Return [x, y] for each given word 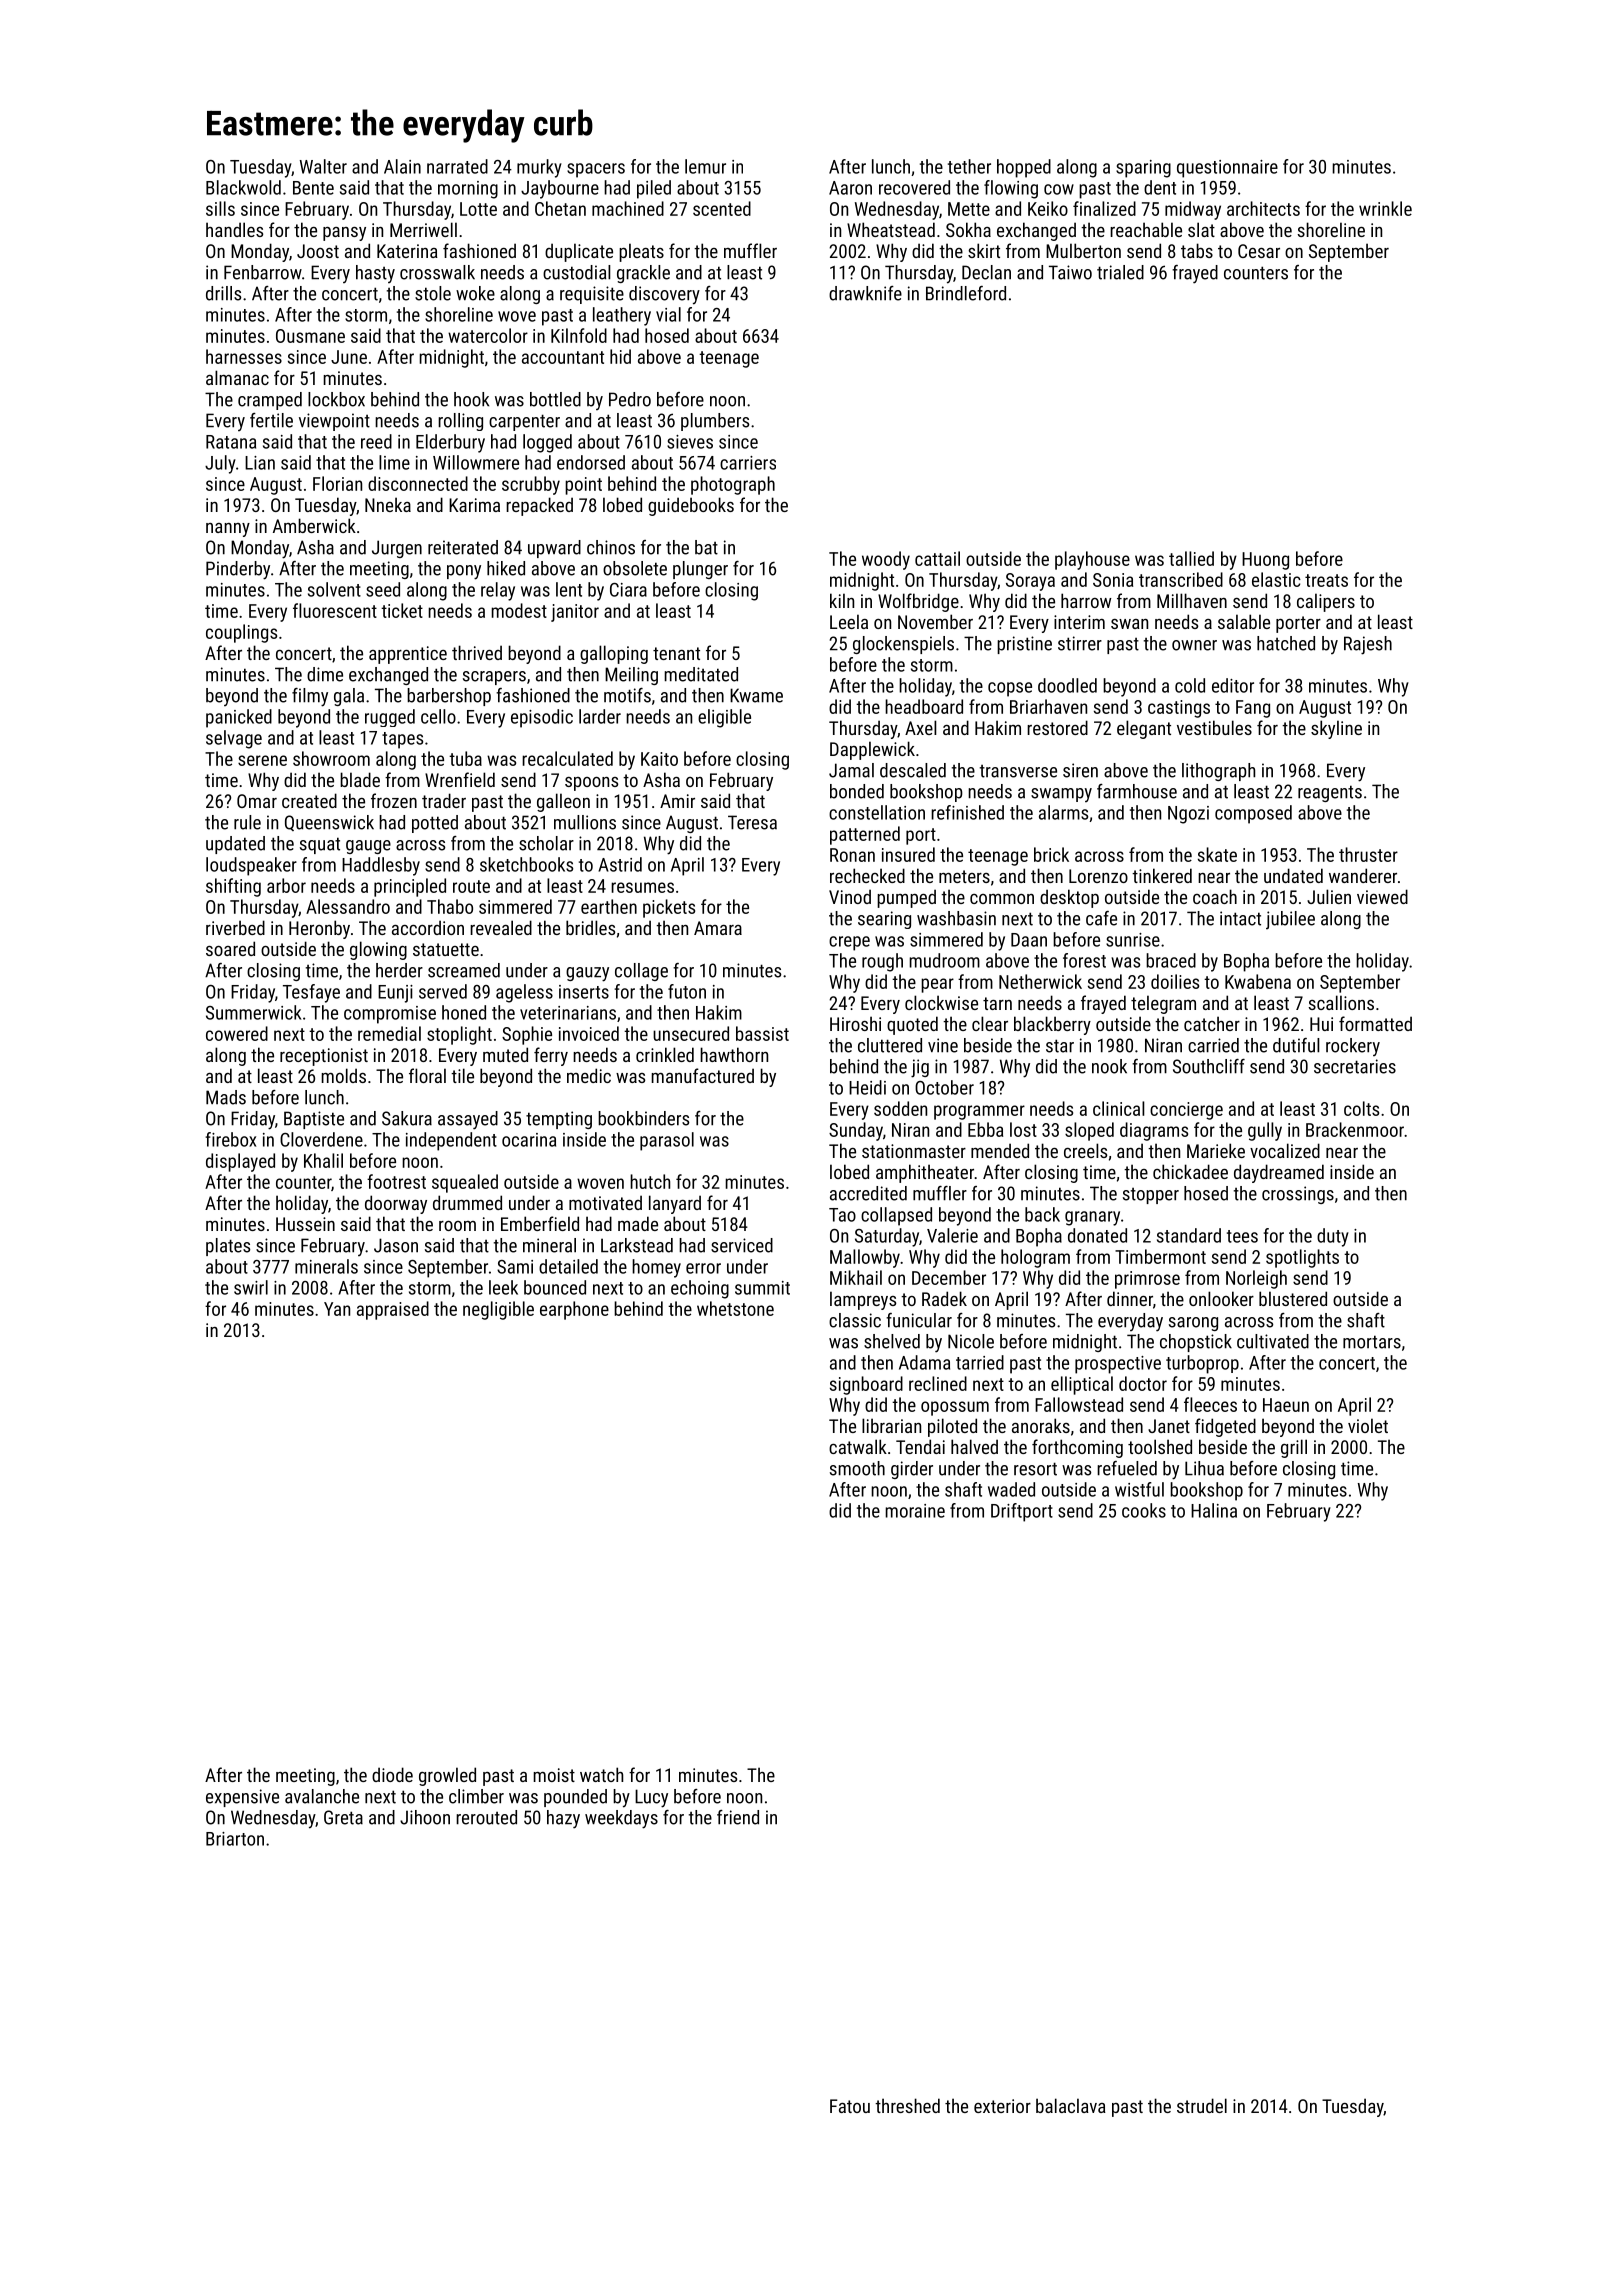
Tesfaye [311, 993]
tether [969, 166]
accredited [868, 1193]
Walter [323, 166]
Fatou [850, 2106]
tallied [1191, 558]
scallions [1341, 1002]
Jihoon [425, 1817]
